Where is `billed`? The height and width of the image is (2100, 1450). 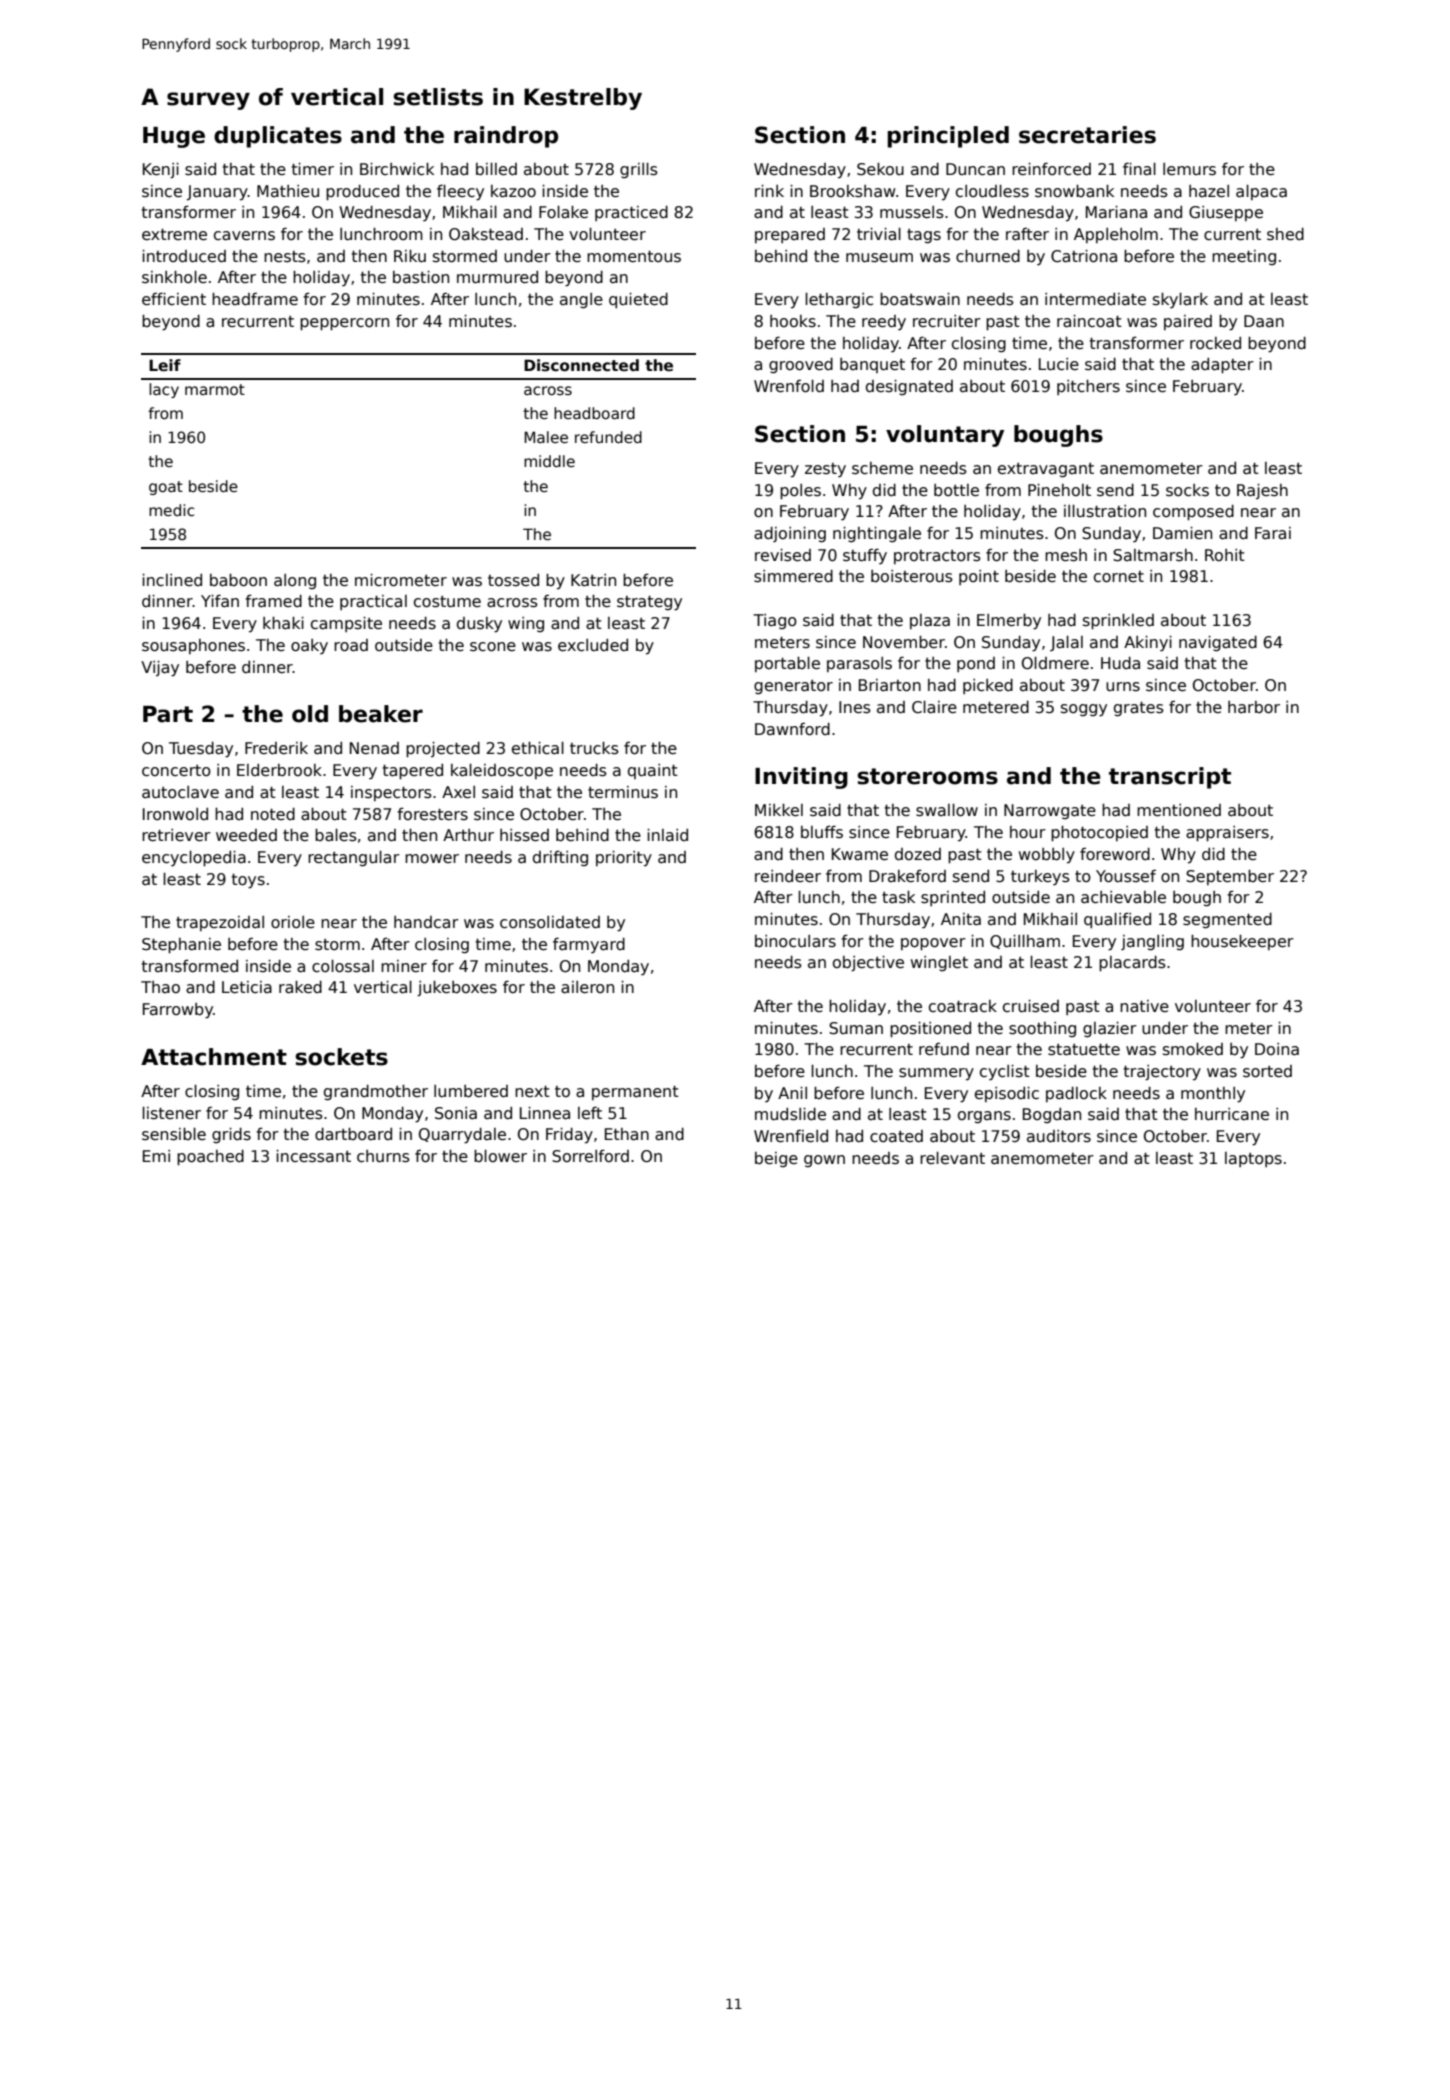
billed is located at coordinates (496, 169).
